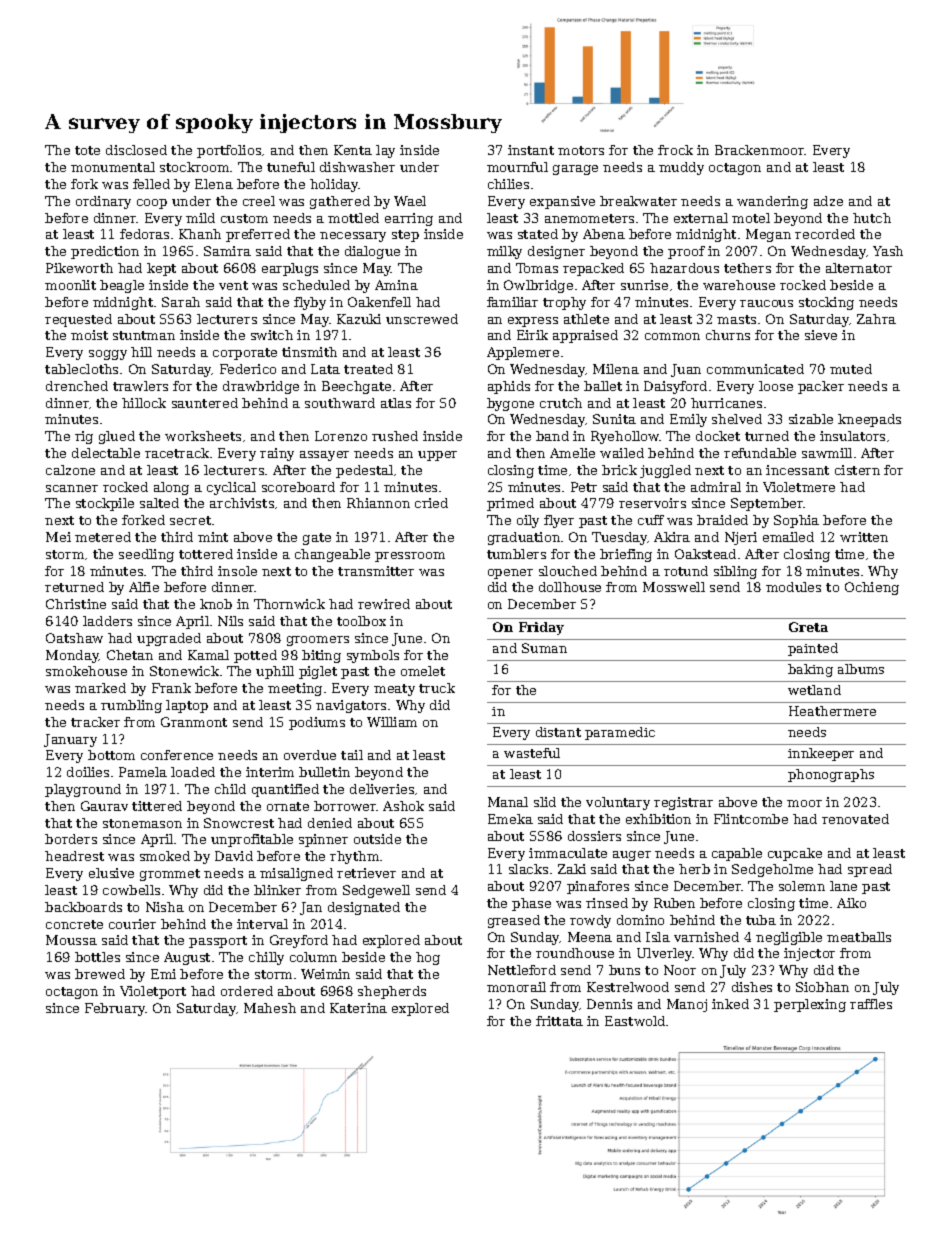 The image size is (952, 1233). I want to click on distant, so click(558, 732).
